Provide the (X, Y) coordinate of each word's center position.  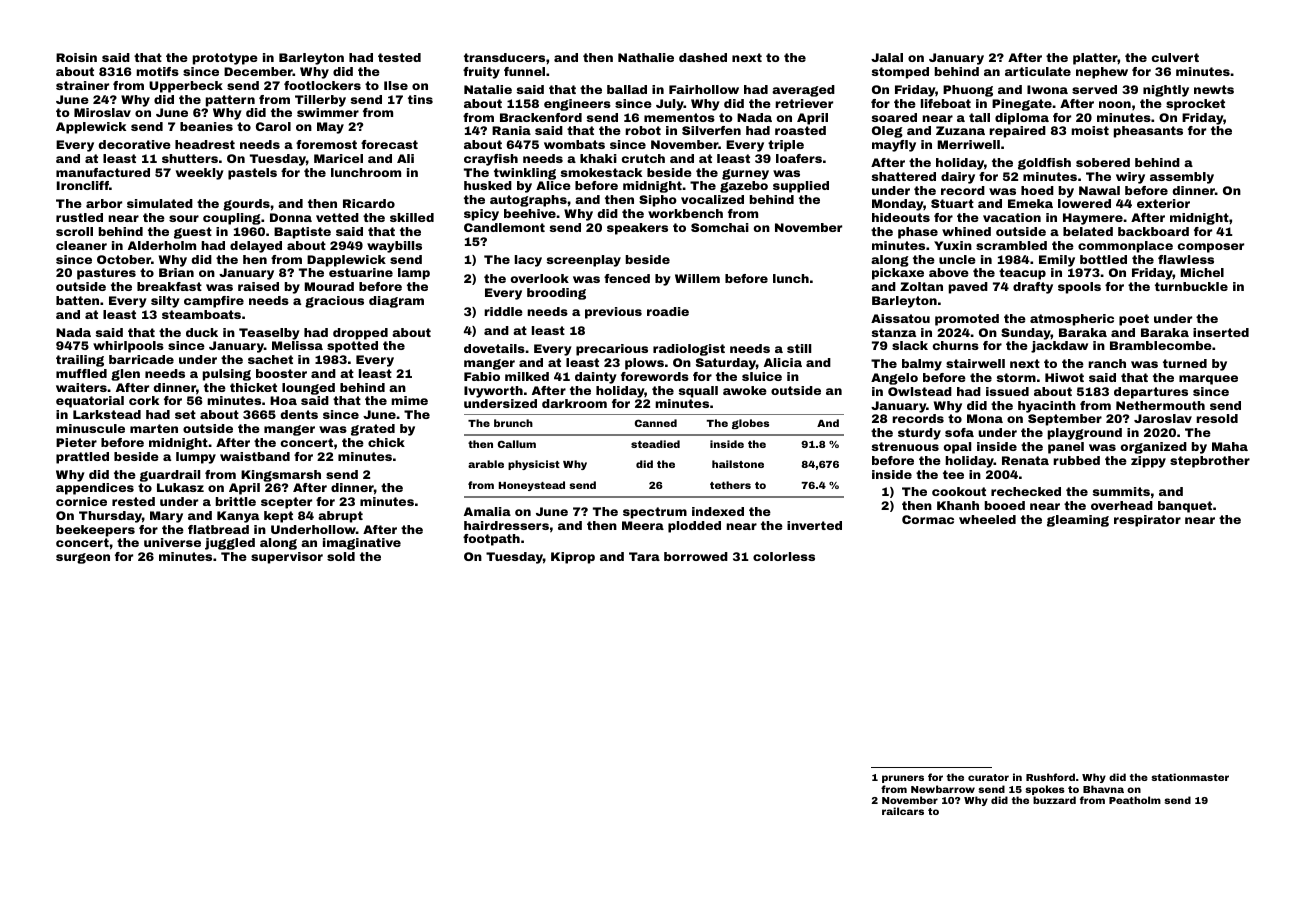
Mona (985, 418)
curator (988, 777)
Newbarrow (943, 789)
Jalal (887, 57)
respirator (1147, 521)
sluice (762, 376)
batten (77, 300)
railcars (903, 811)
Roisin (76, 57)
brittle (236, 501)
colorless (784, 556)
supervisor (287, 558)
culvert (1175, 57)
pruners (903, 779)
